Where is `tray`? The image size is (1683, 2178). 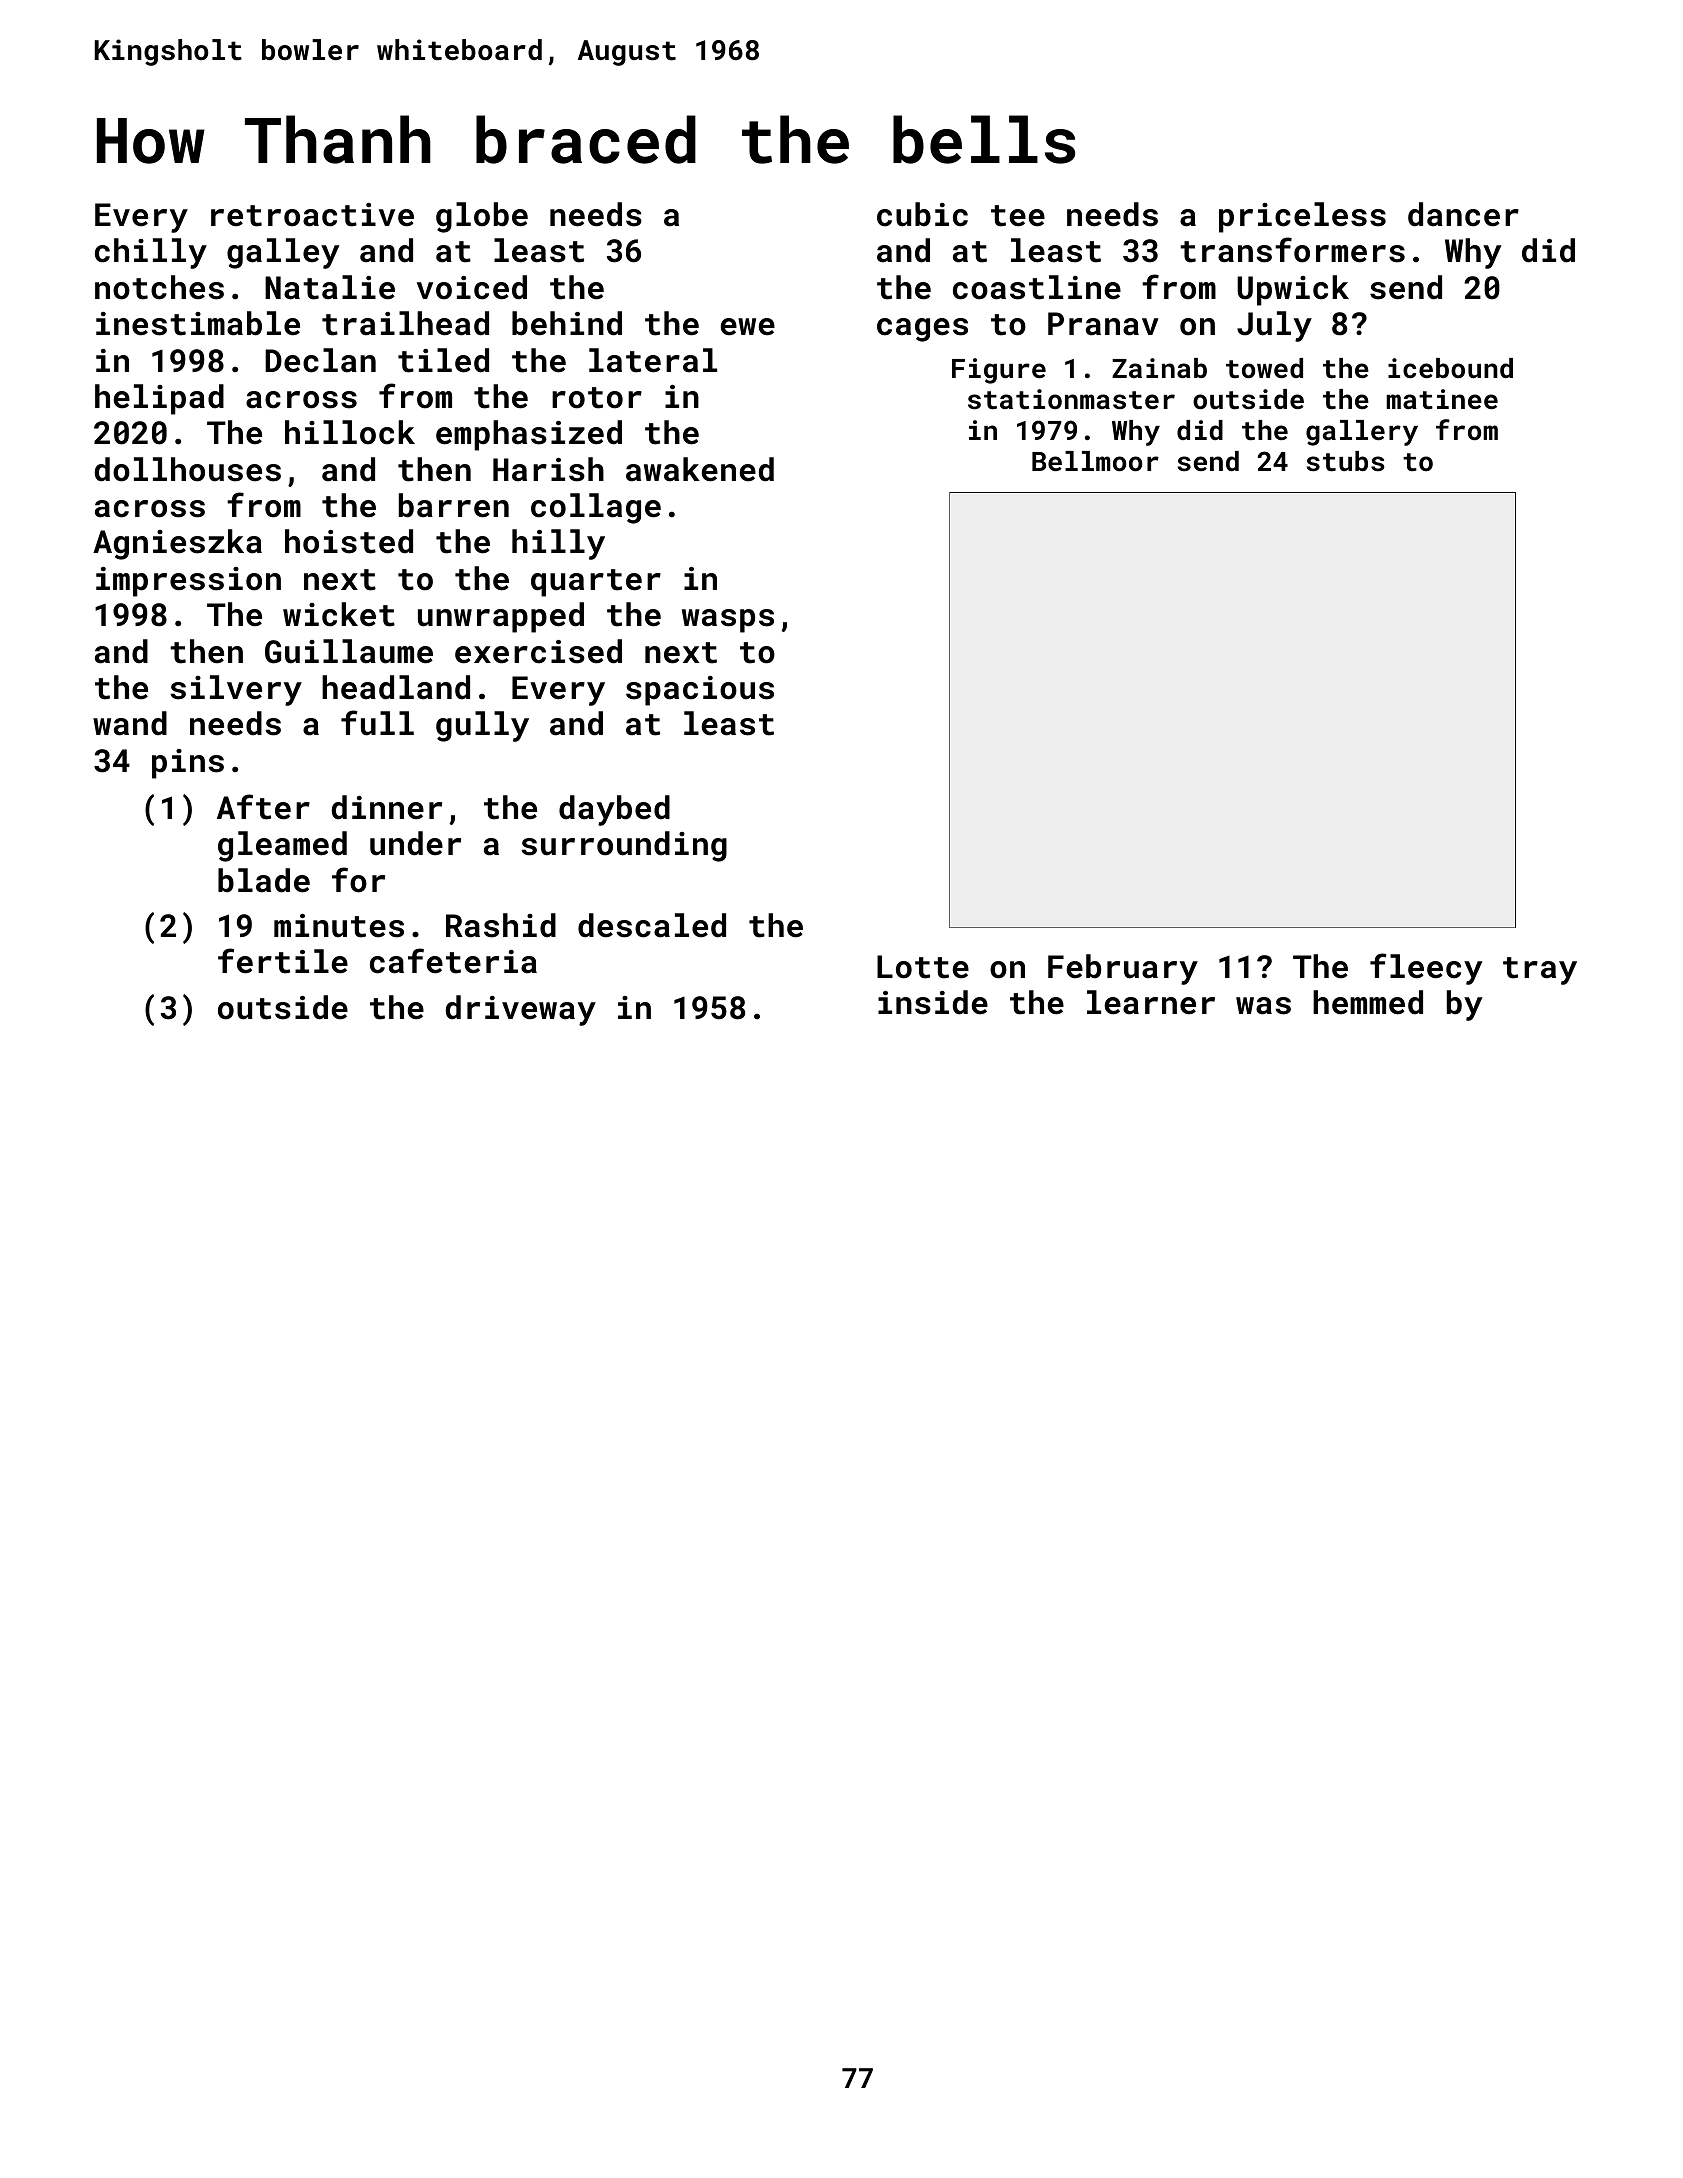 tray is located at coordinates (1540, 971).
